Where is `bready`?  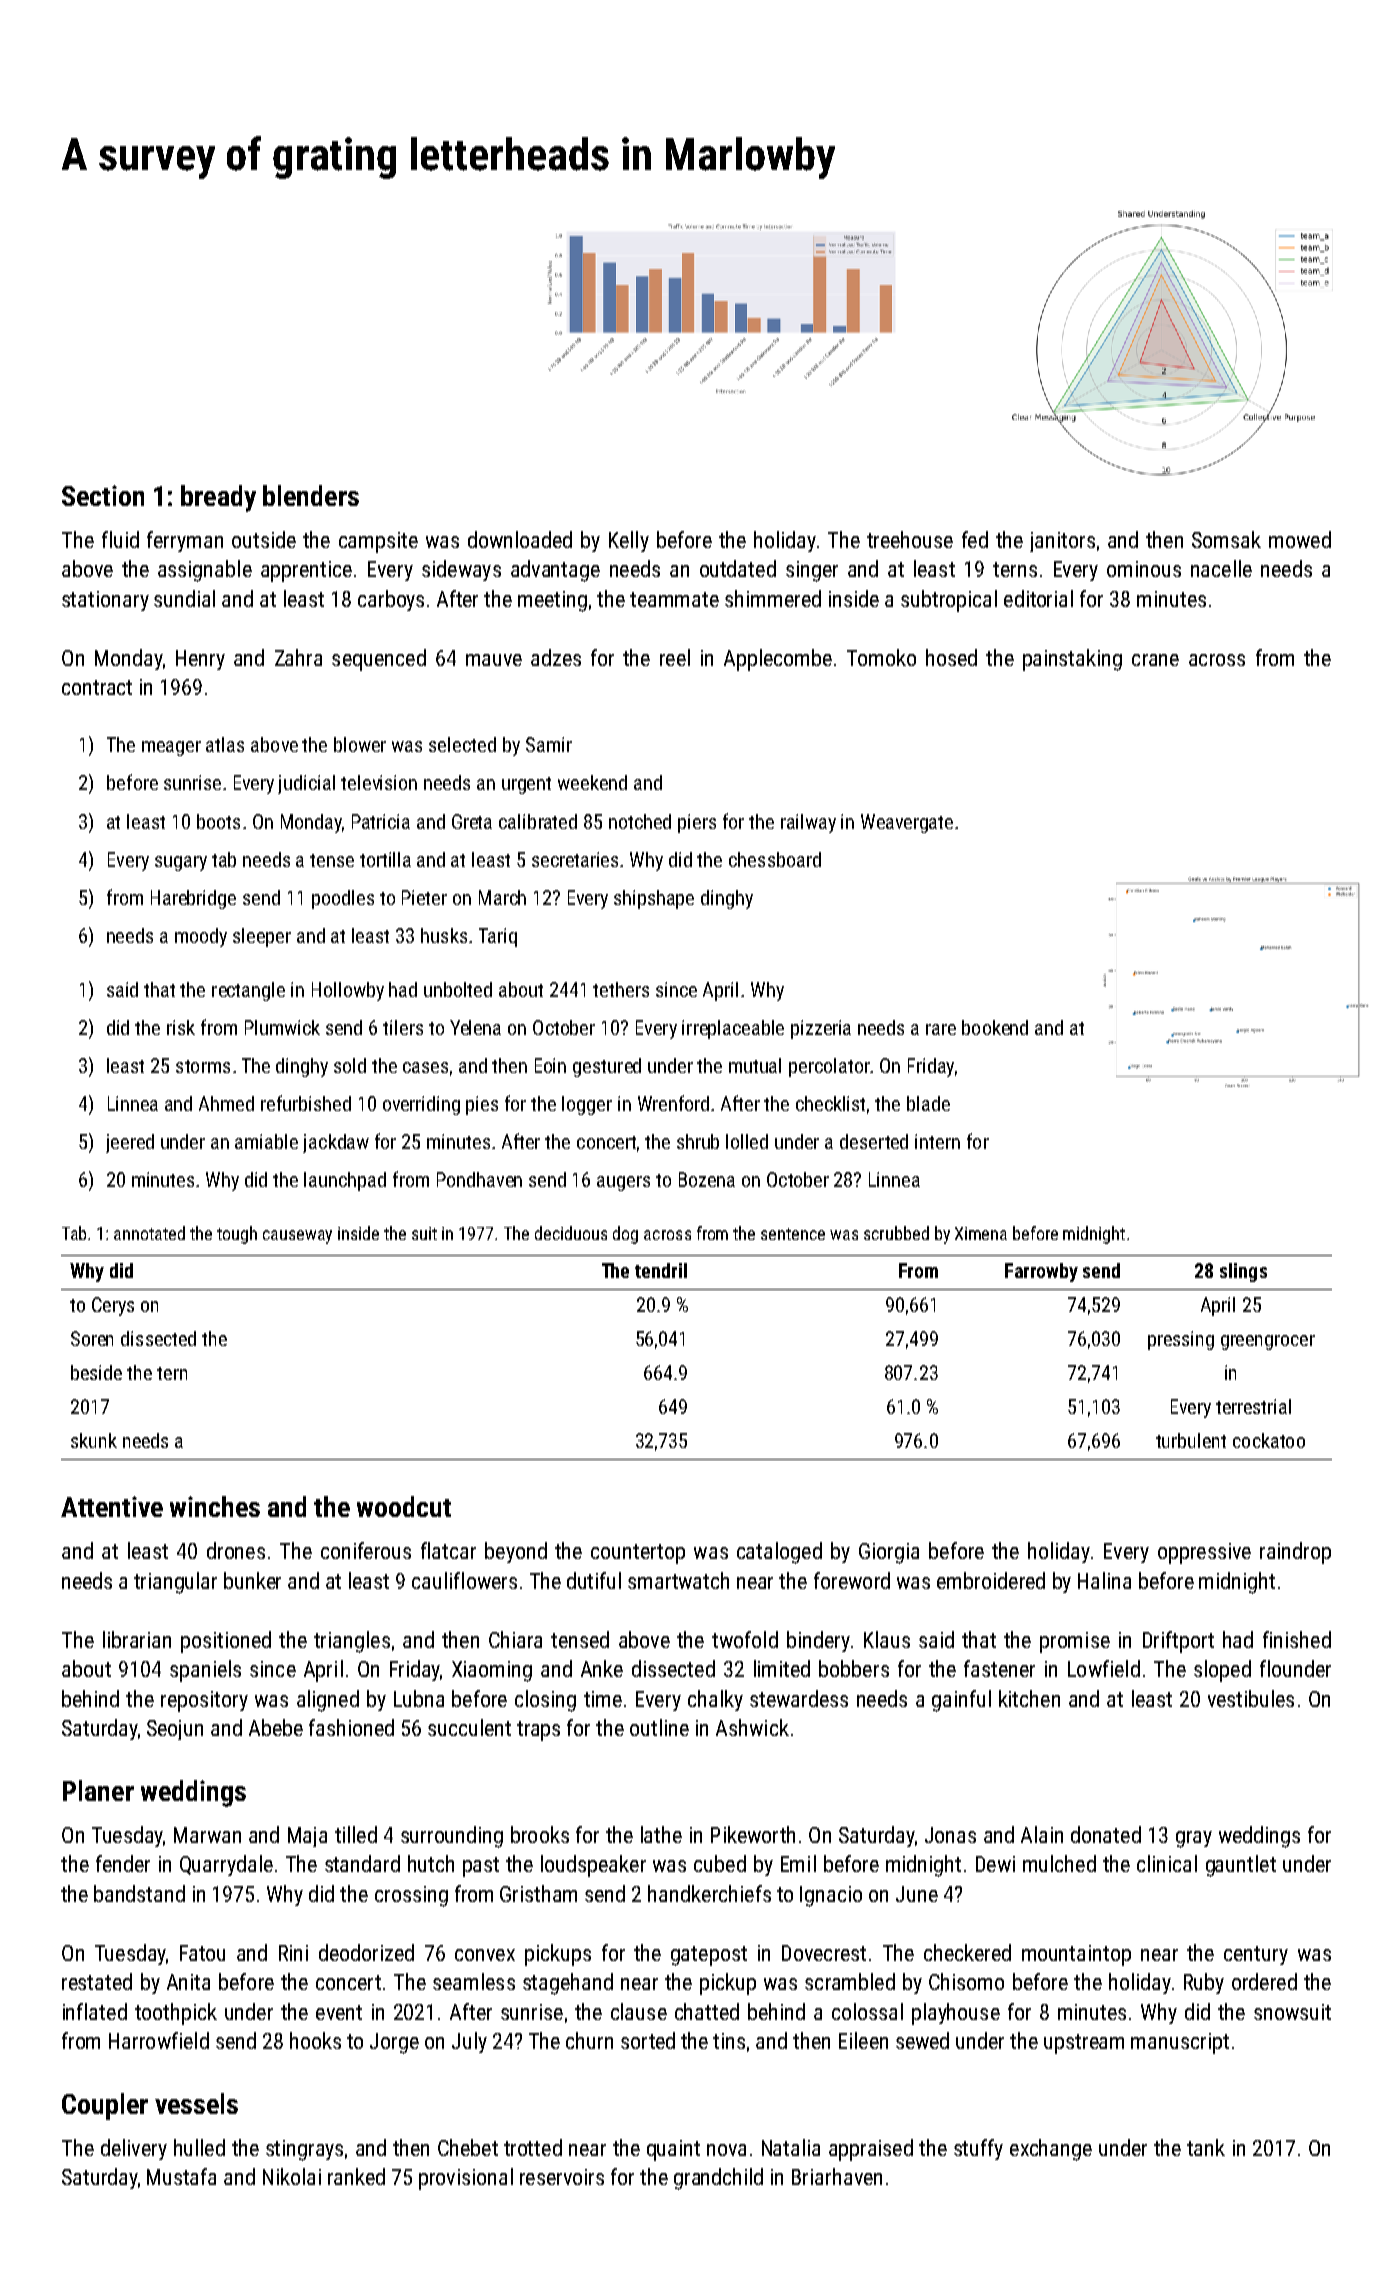
bready is located at coordinates (218, 498).
